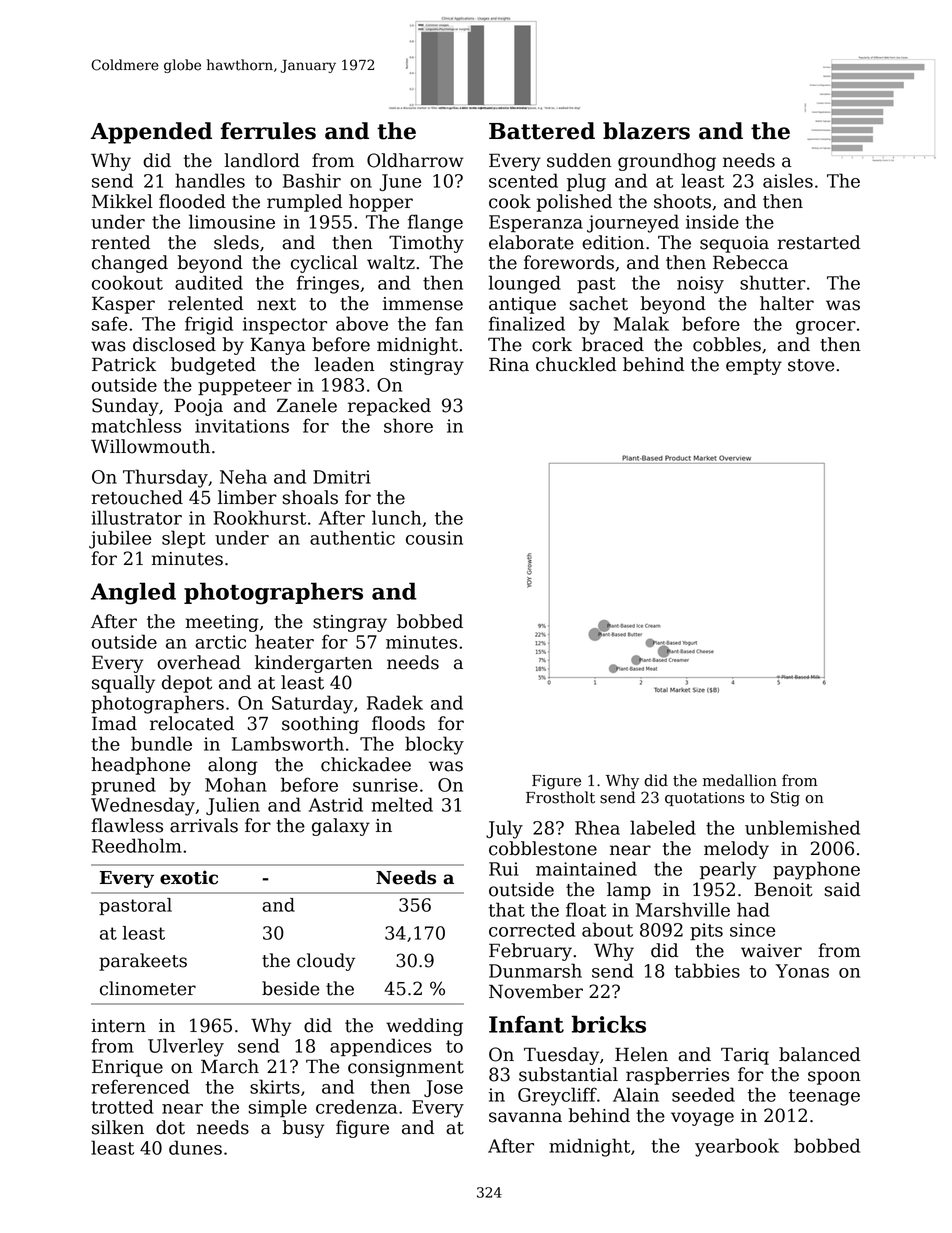  What do you see at coordinates (788, 180) in the image?
I see `aisles` at bounding box center [788, 180].
